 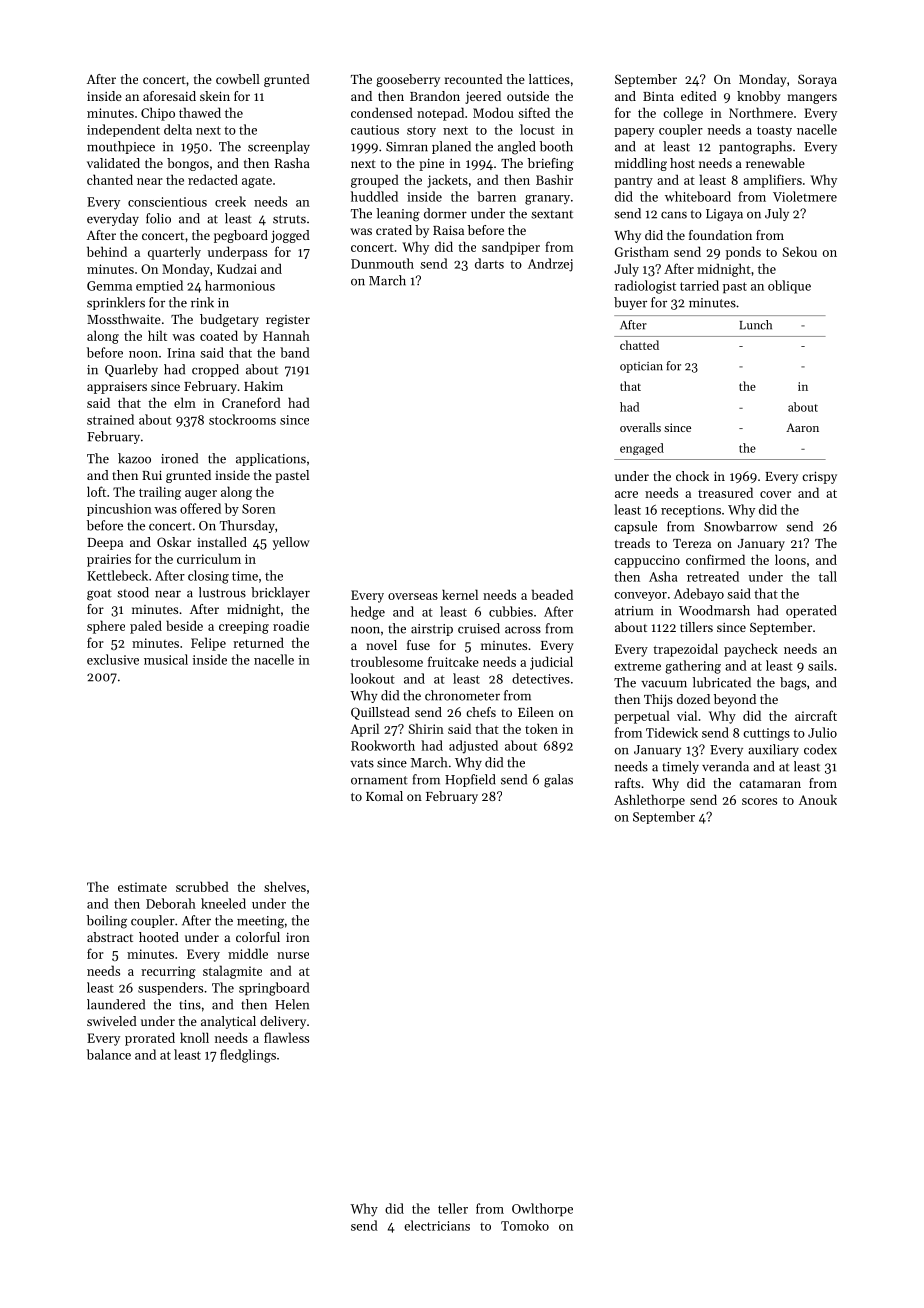 What do you see at coordinates (146, 627) in the page?
I see `paled` at bounding box center [146, 627].
